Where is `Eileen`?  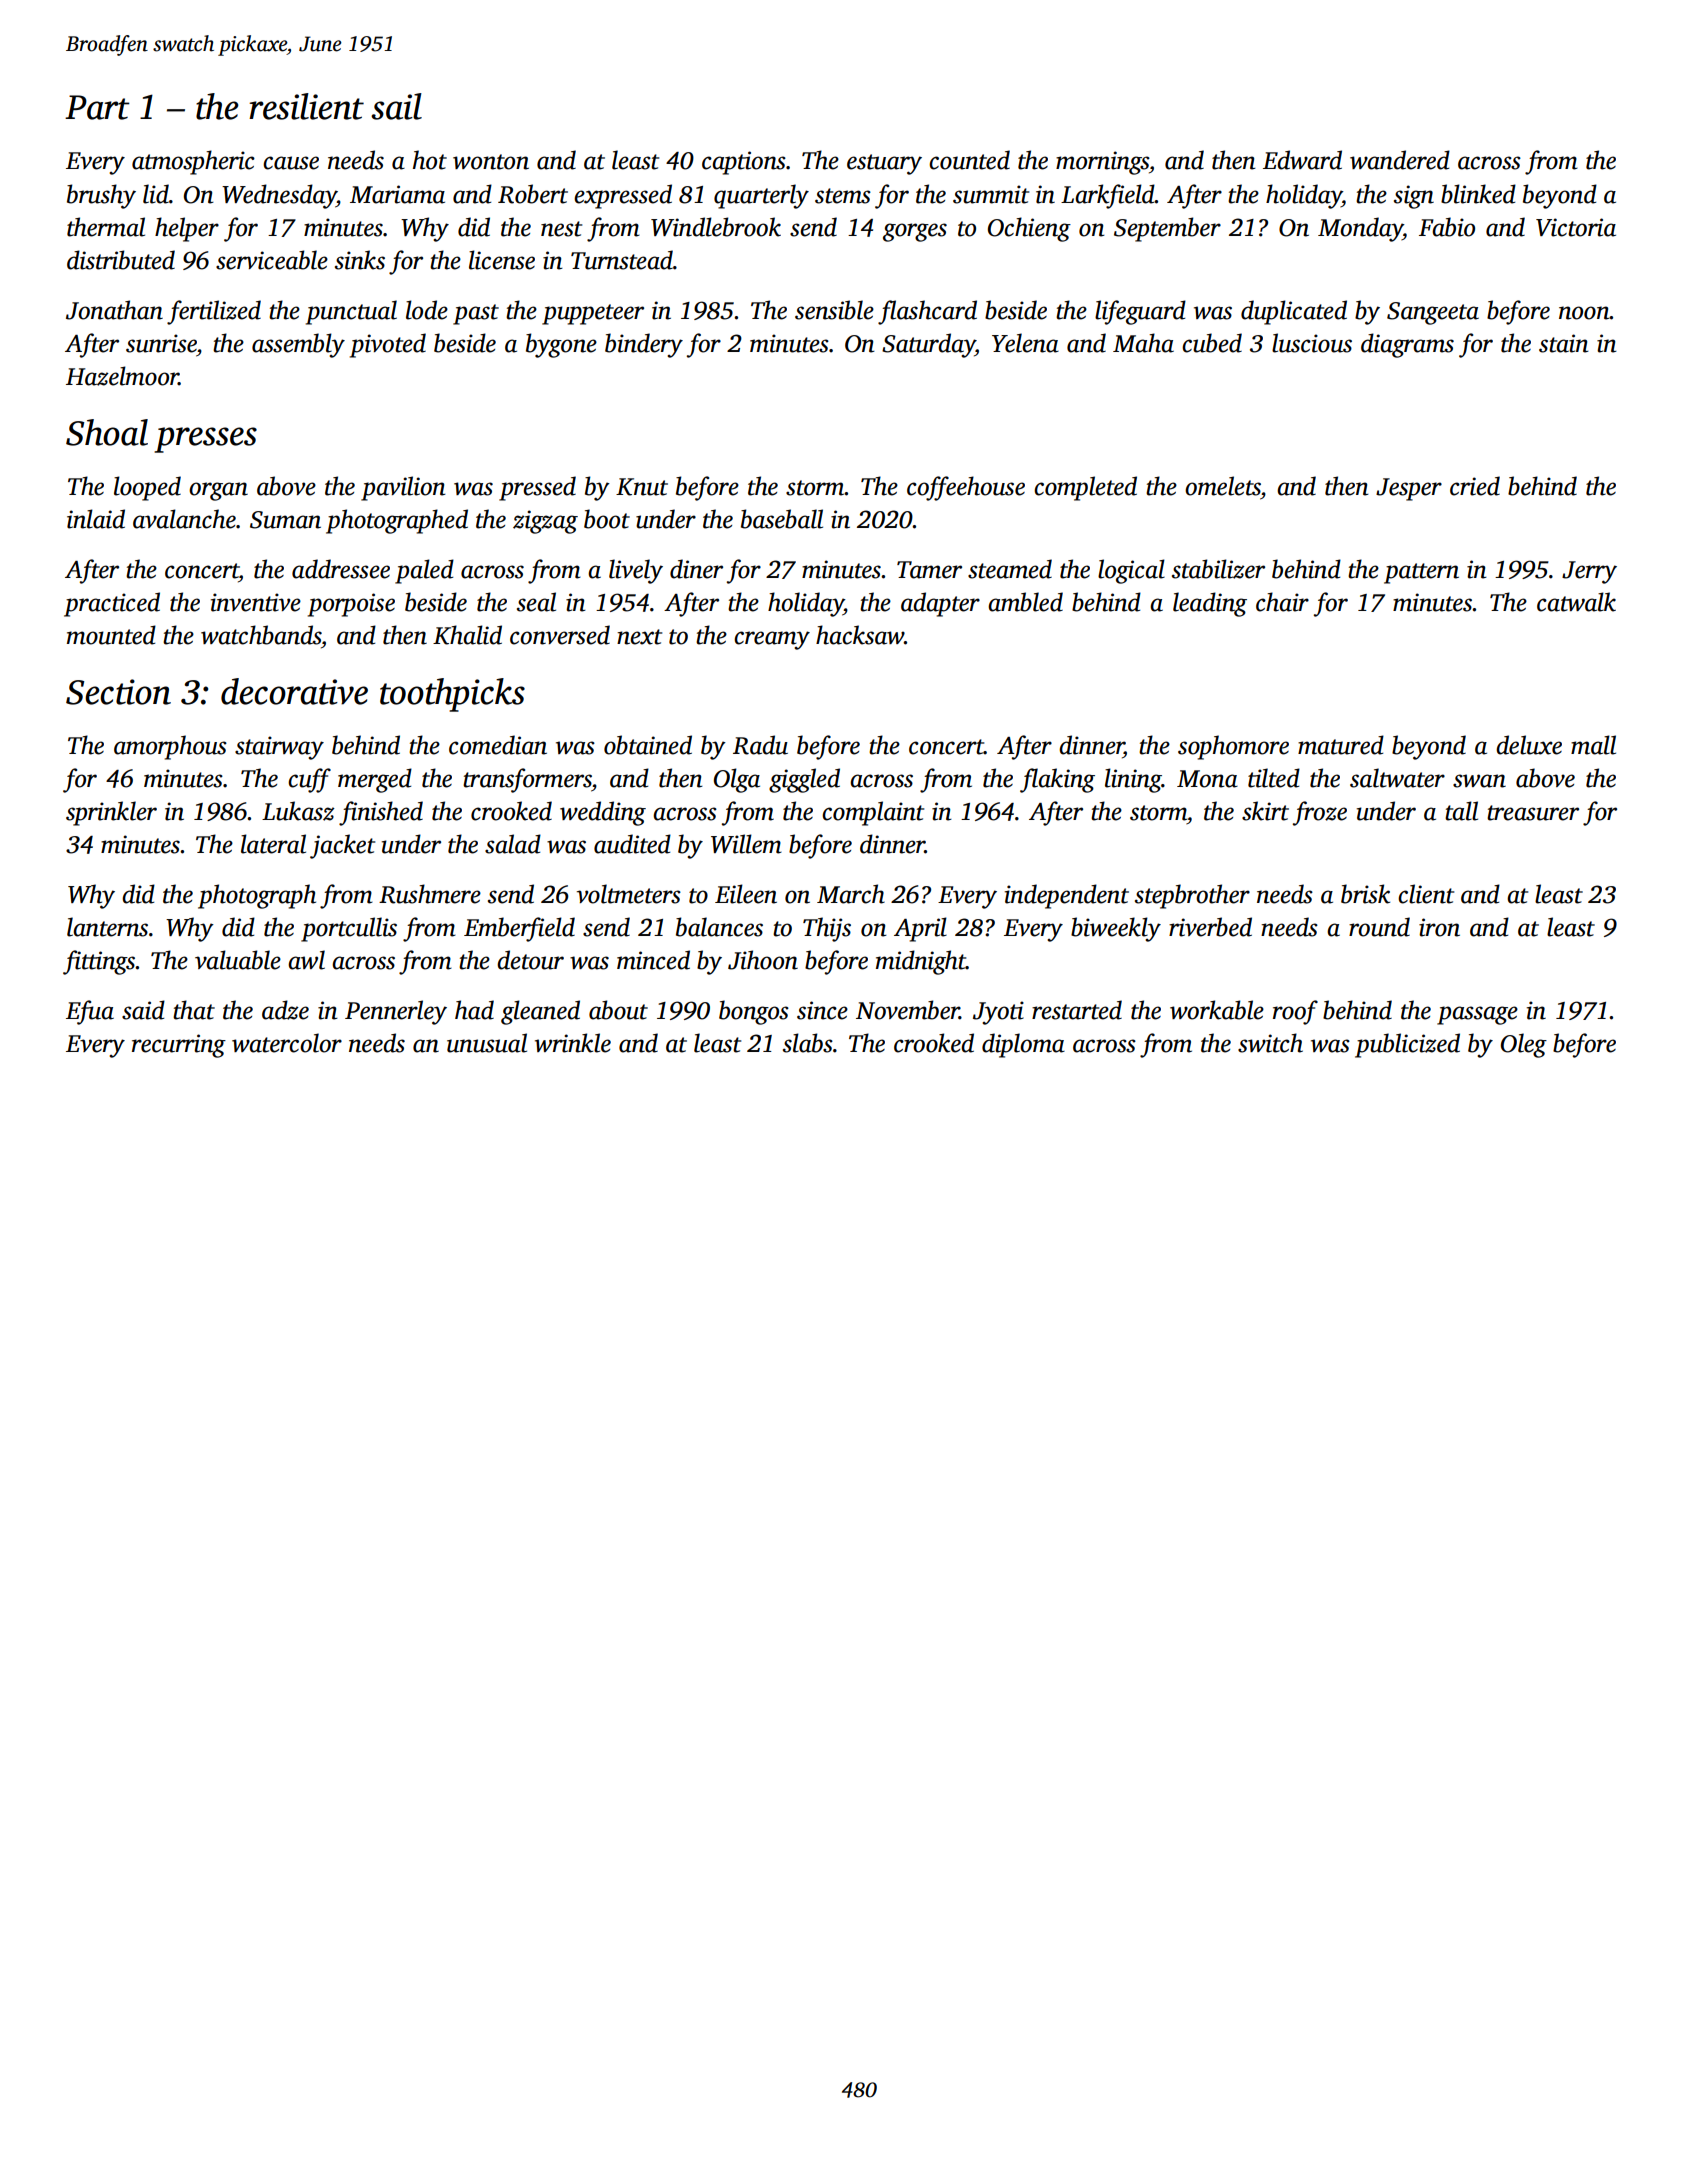 Eileen is located at coordinates (746, 894).
